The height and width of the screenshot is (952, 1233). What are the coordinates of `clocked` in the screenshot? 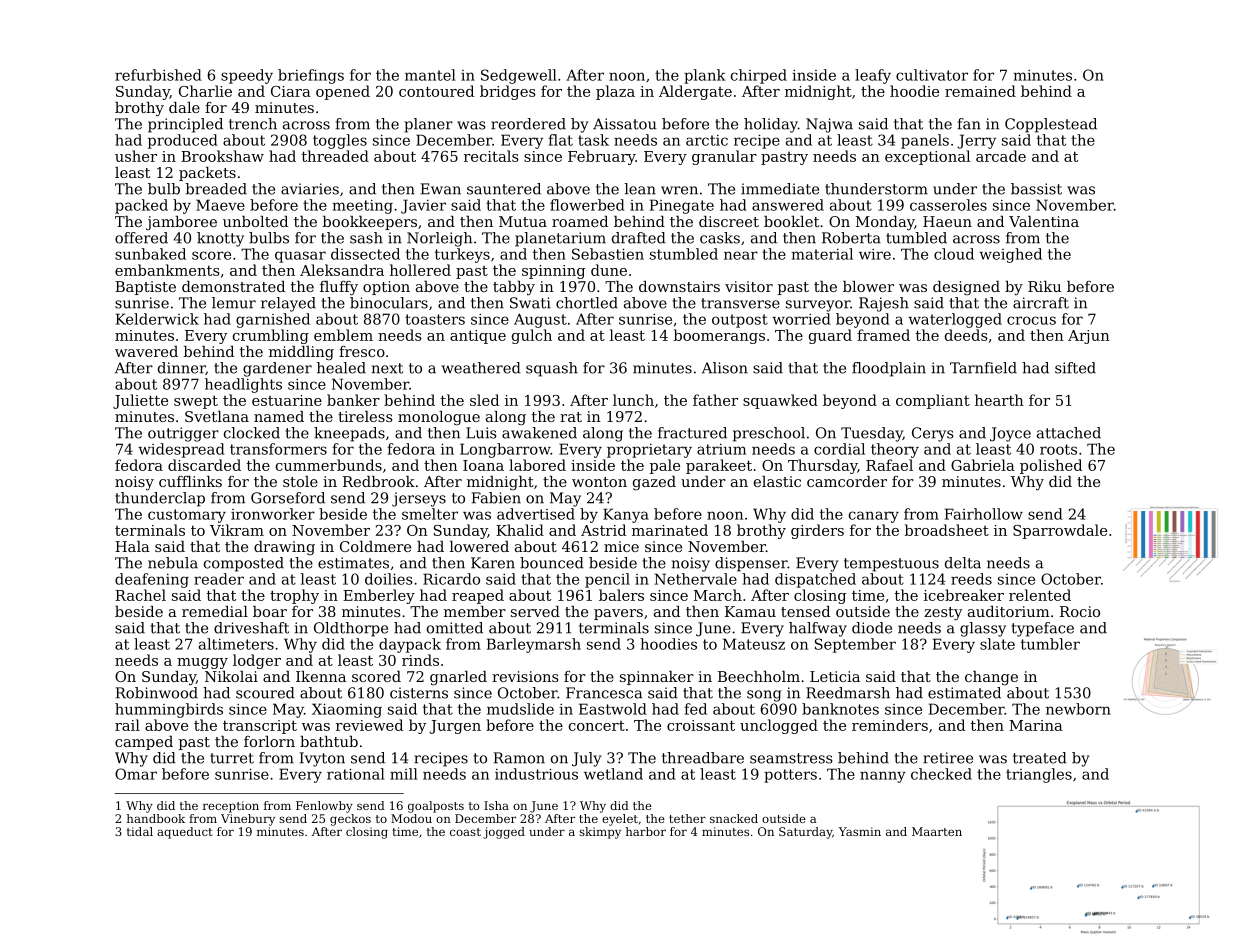 It's located at (252, 433).
